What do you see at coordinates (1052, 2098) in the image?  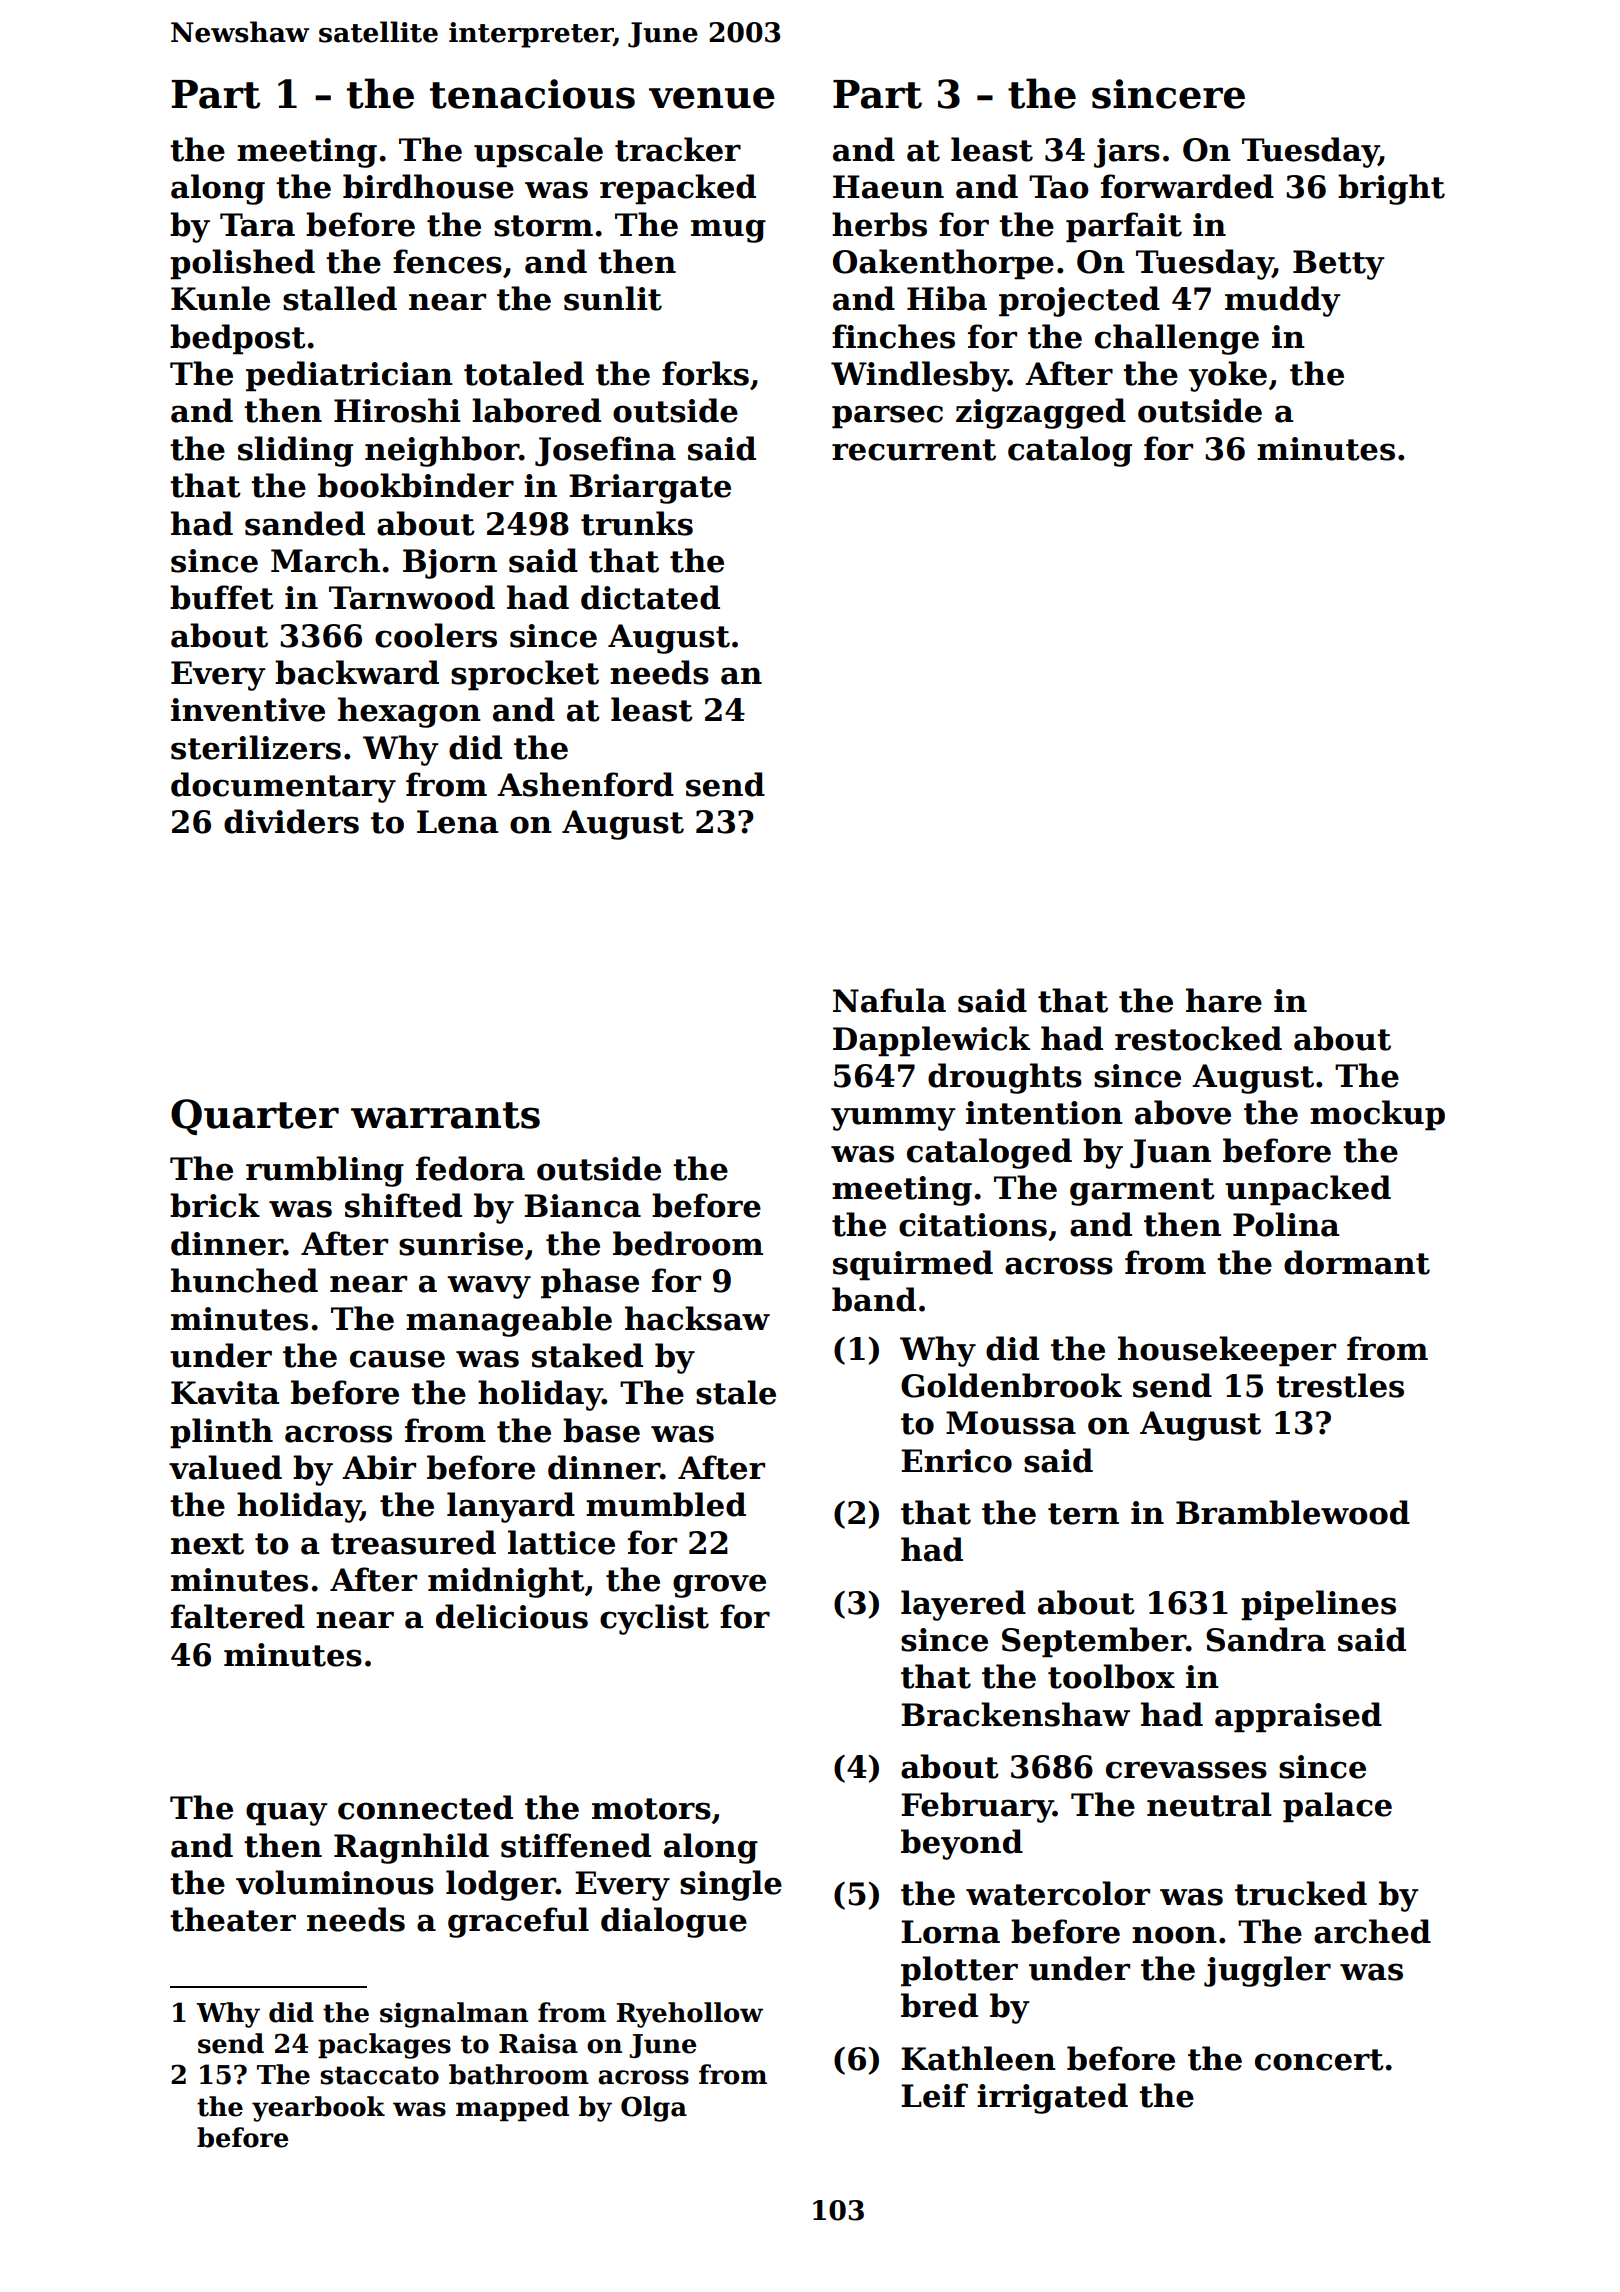 I see `irrigated` at bounding box center [1052, 2098].
